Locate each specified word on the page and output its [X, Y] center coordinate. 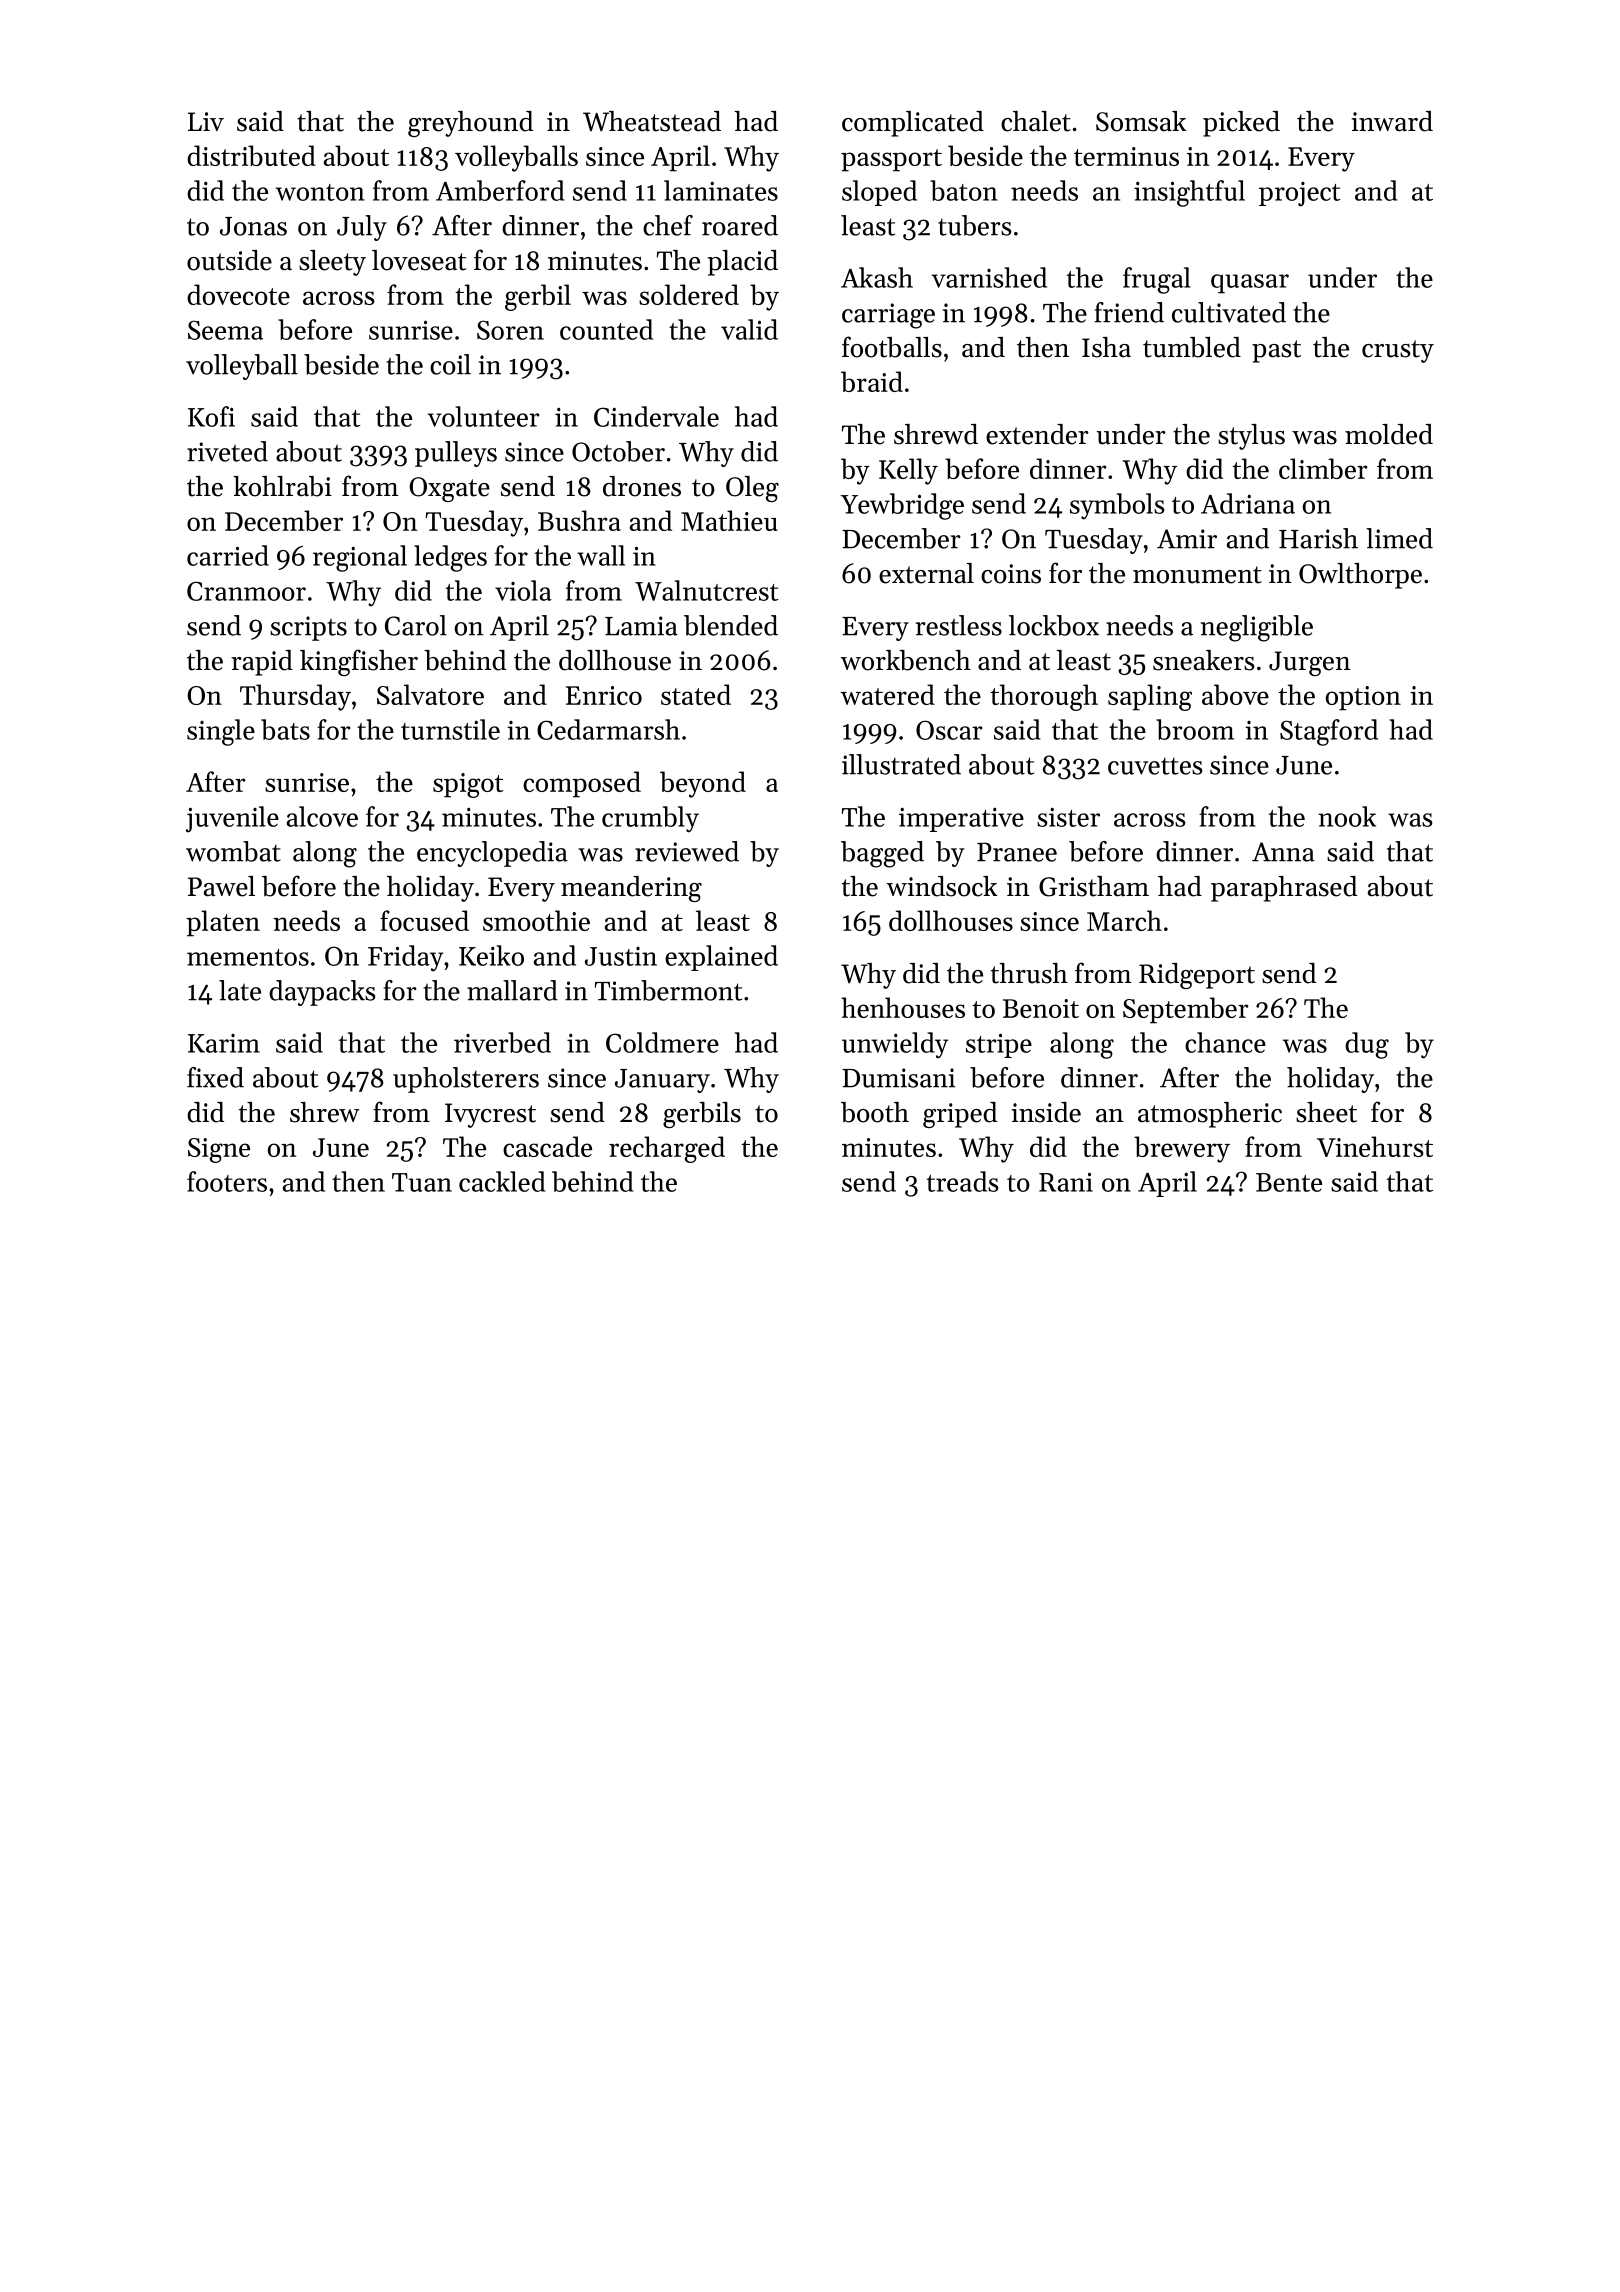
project [1299, 194]
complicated [913, 124]
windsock [942, 886]
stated [696, 694]
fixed [215, 1077]
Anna [1283, 852]
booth [875, 1112]
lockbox [1054, 625]
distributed [251, 155]
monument [1197, 575]
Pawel [221, 886]
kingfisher [359, 662]
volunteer [483, 416]
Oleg [752, 489]
